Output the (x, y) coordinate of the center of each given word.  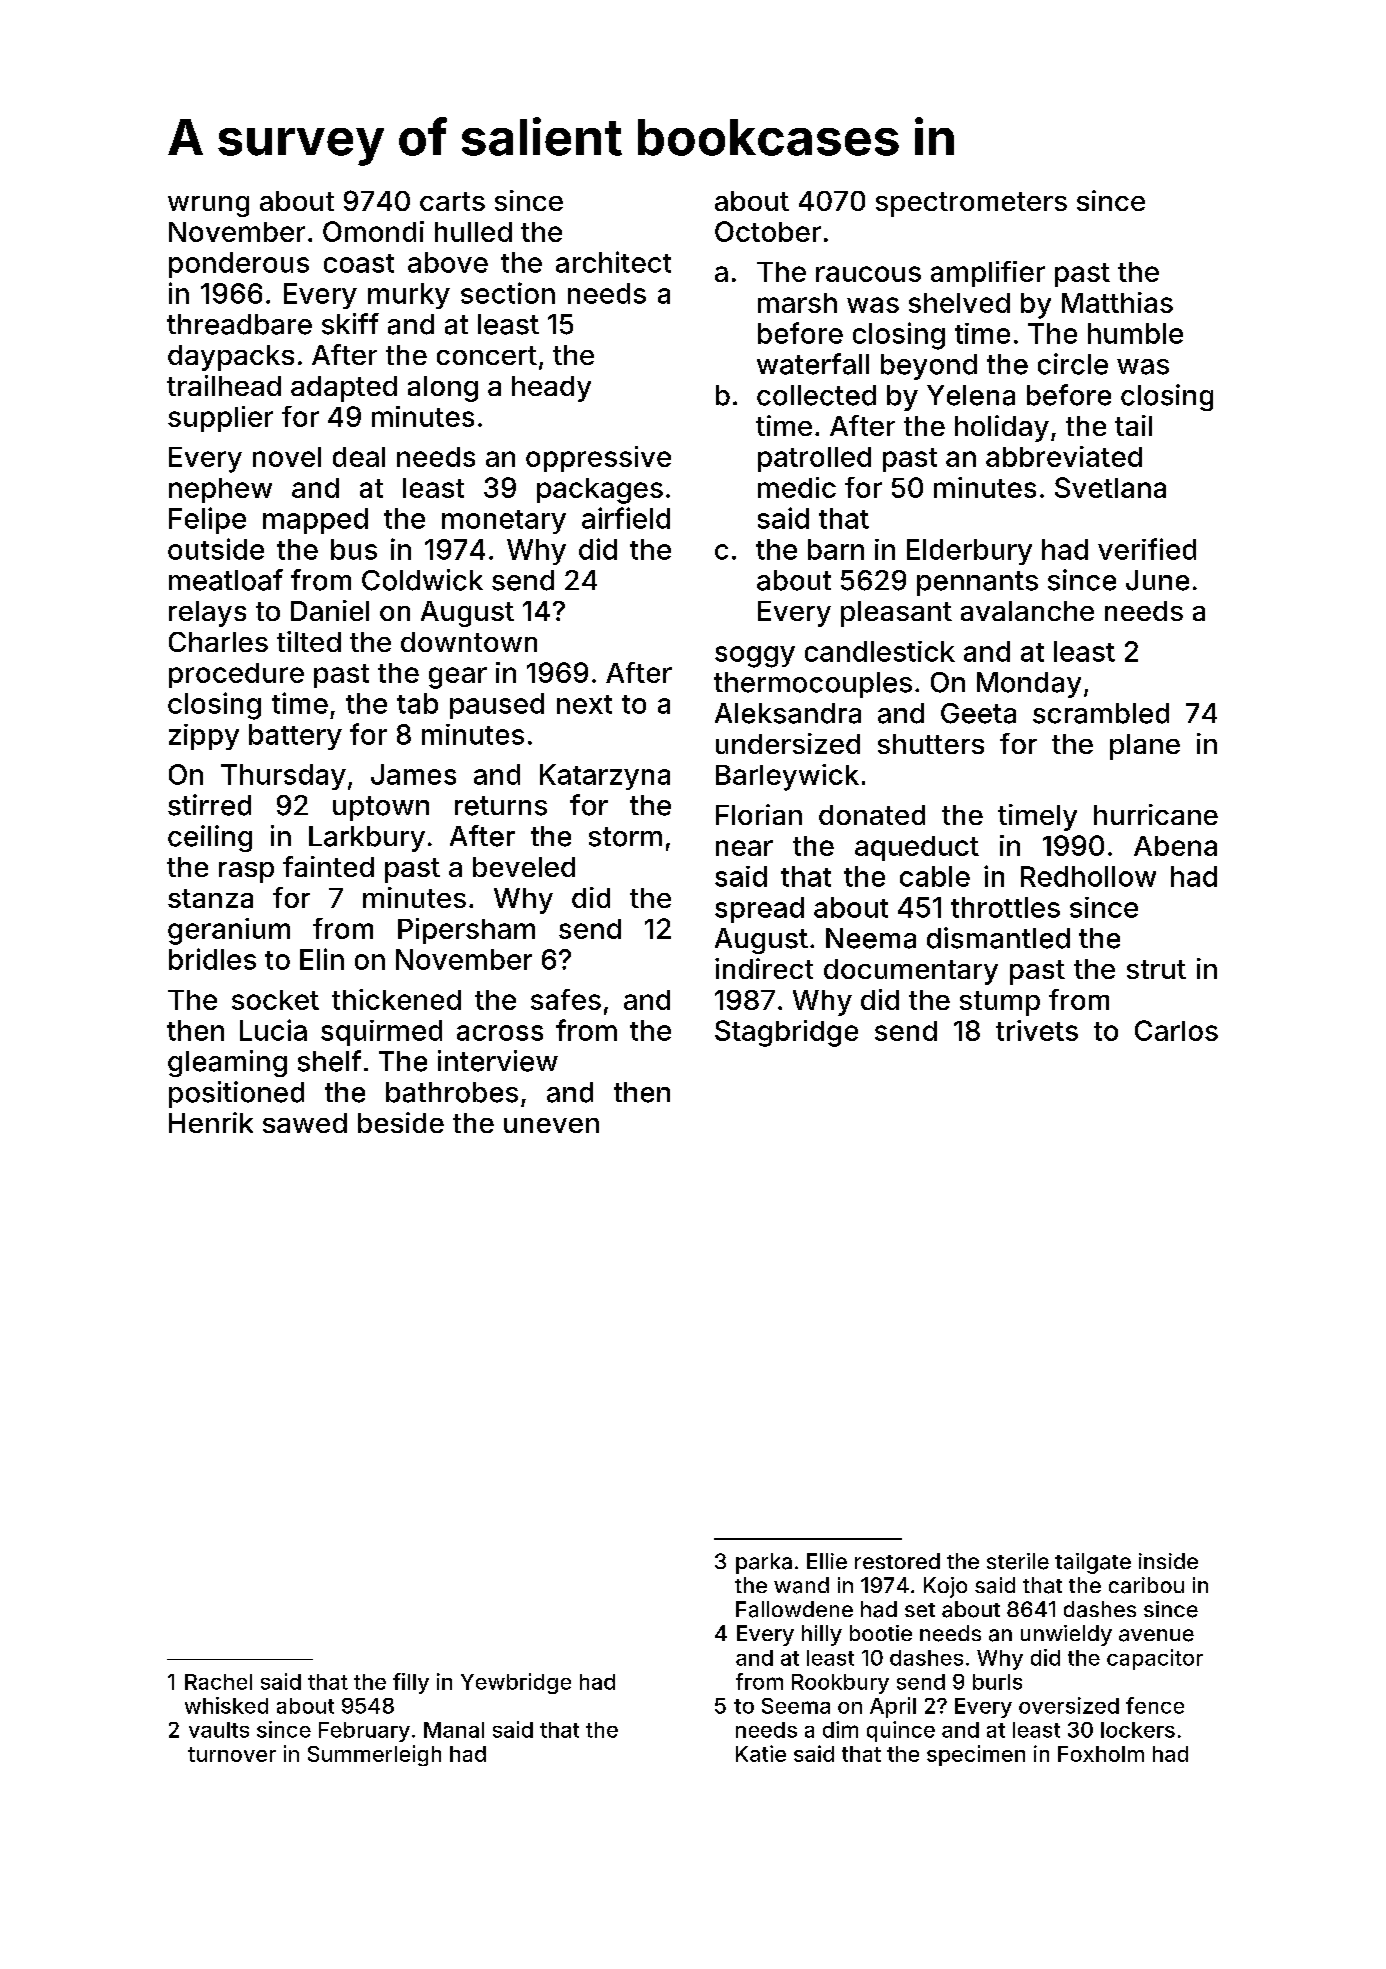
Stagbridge (786, 1033)
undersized (788, 743)
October (768, 231)
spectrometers (971, 204)
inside (1168, 1561)
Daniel (330, 610)
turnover (232, 1754)
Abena (1175, 846)
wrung (208, 206)
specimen (976, 1755)
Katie (761, 1753)
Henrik (211, 1122)
